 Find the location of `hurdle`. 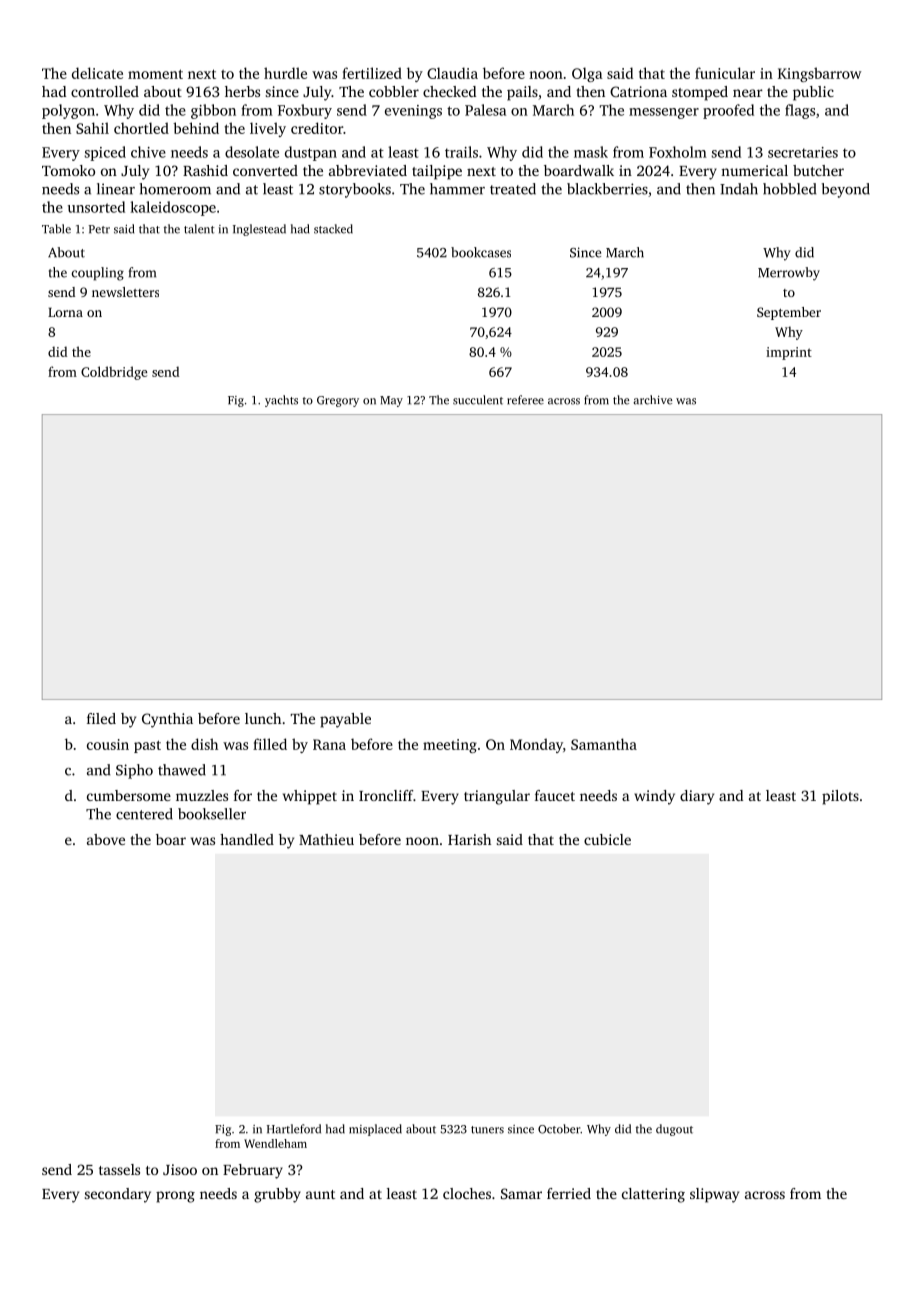

hurdle is located at coordinates (285, 73).
